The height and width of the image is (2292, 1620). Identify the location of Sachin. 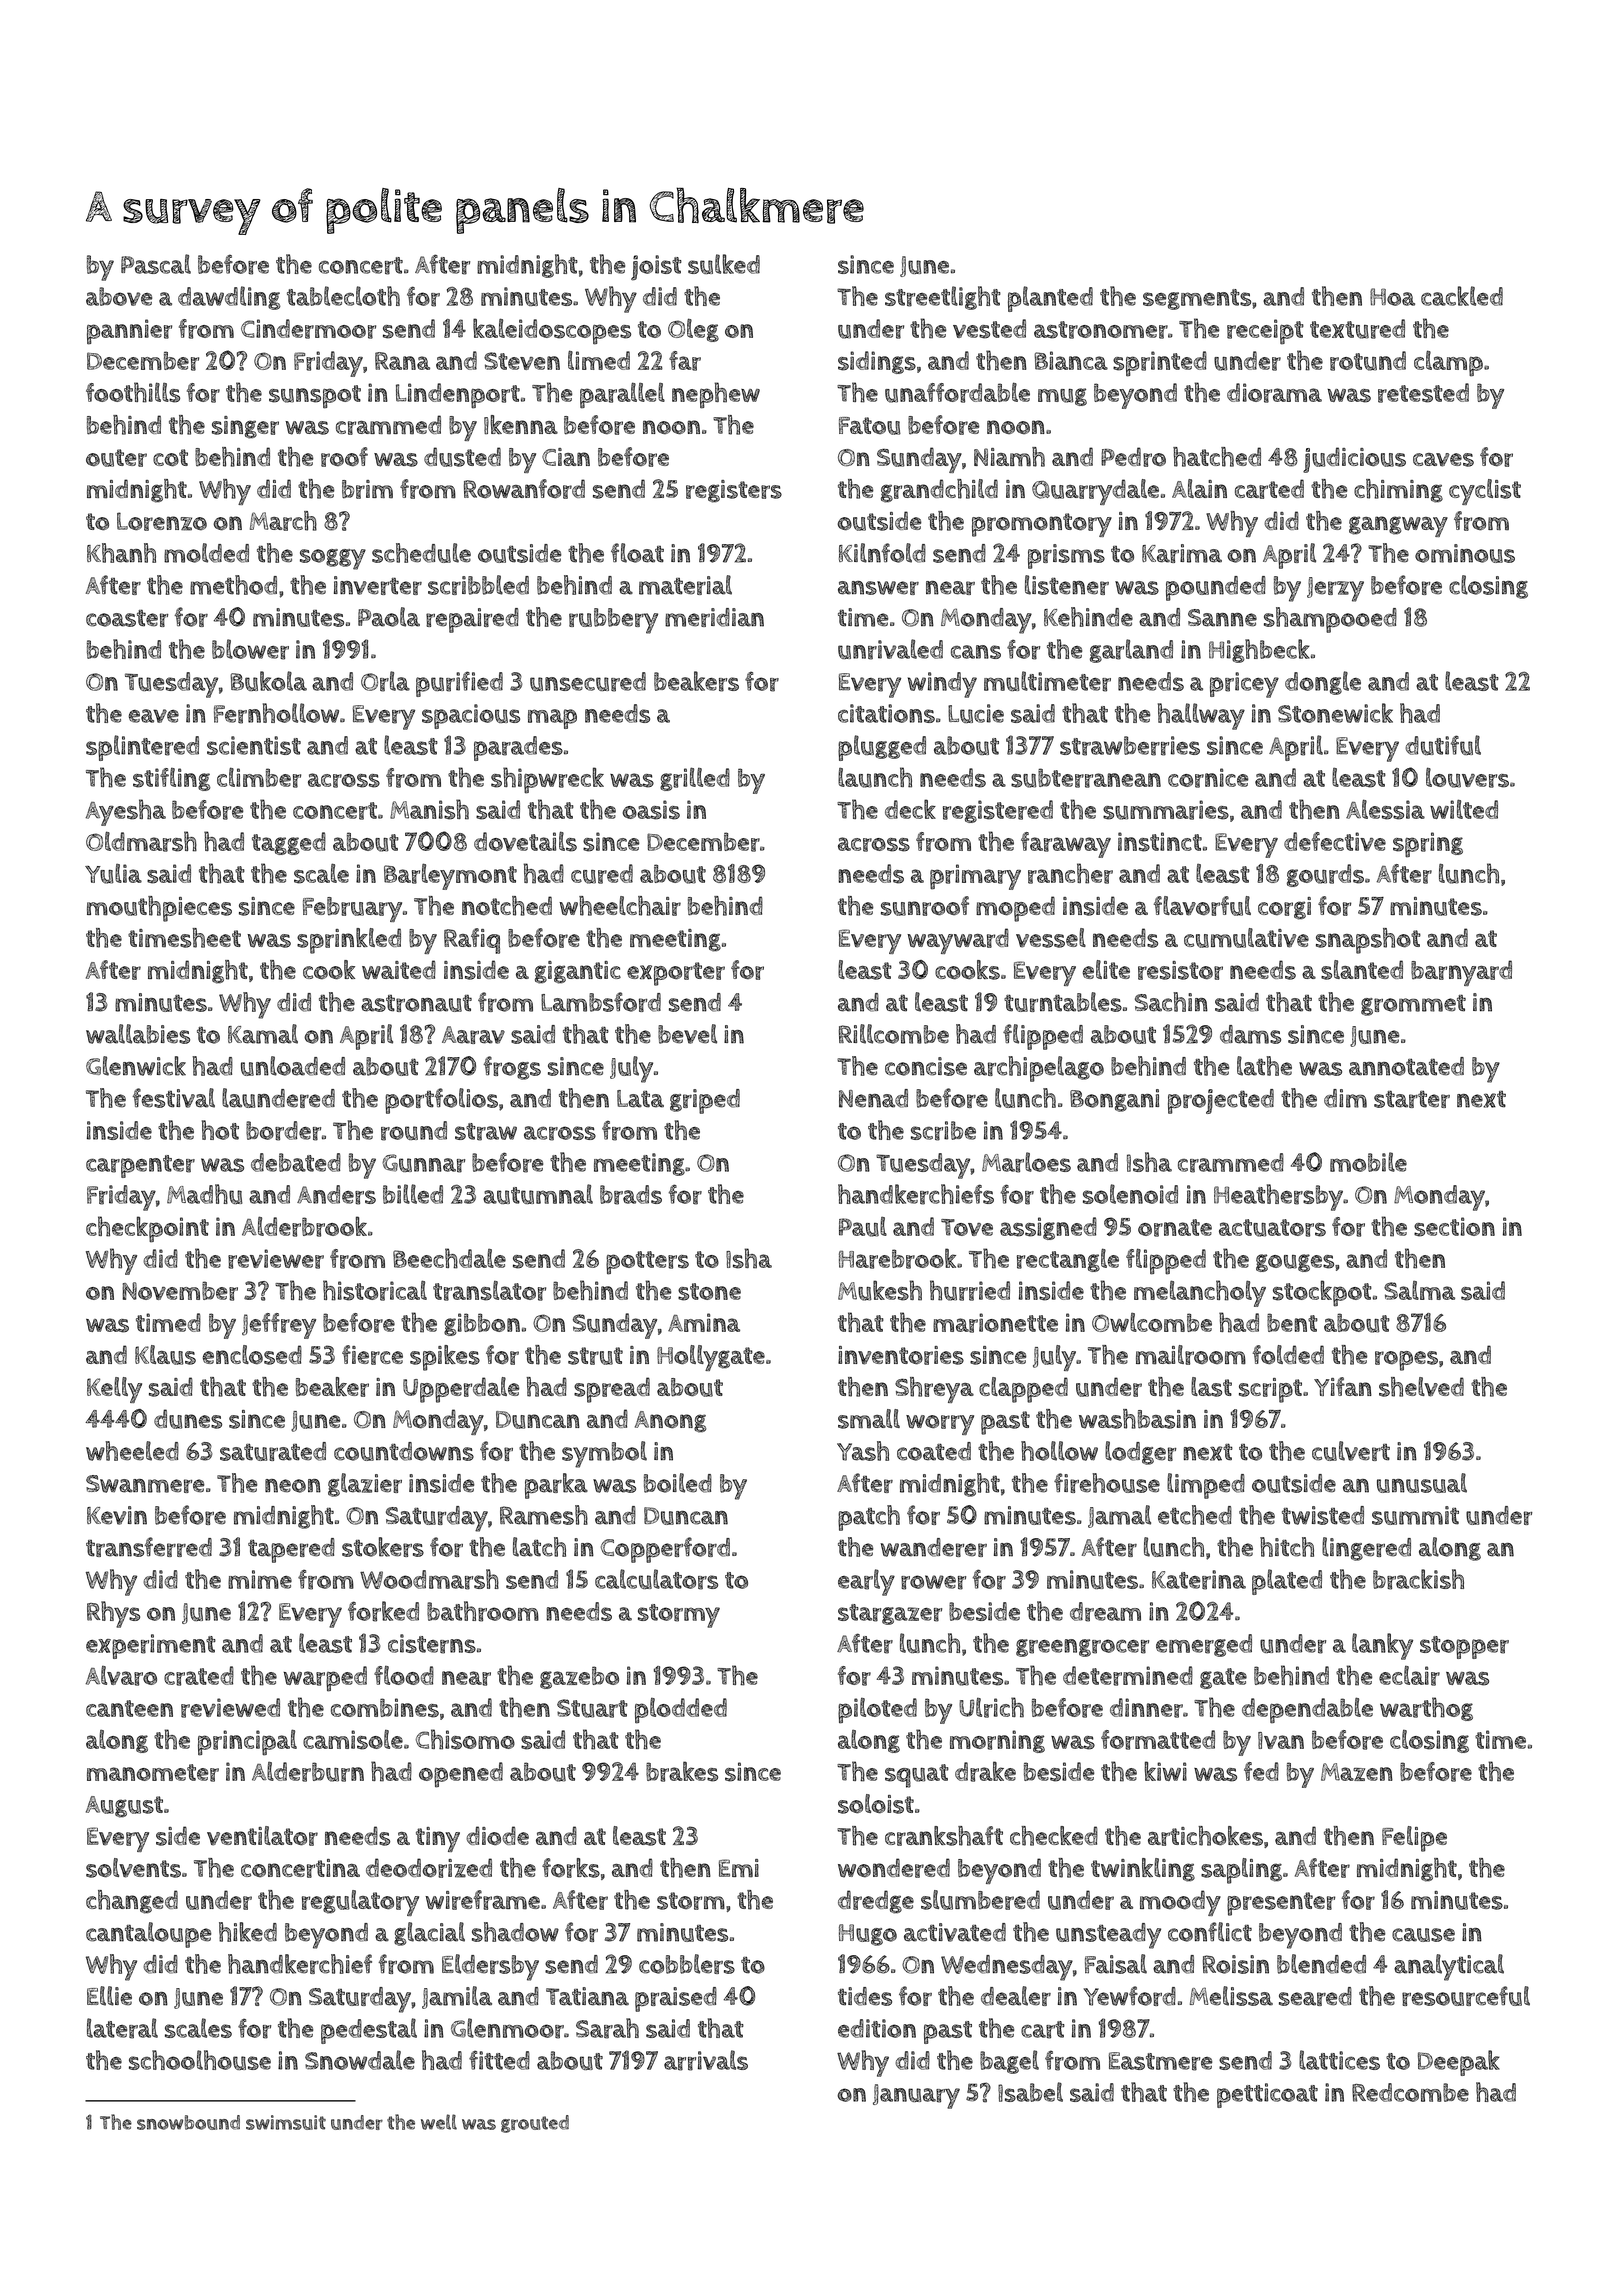
(1171, 1002).
